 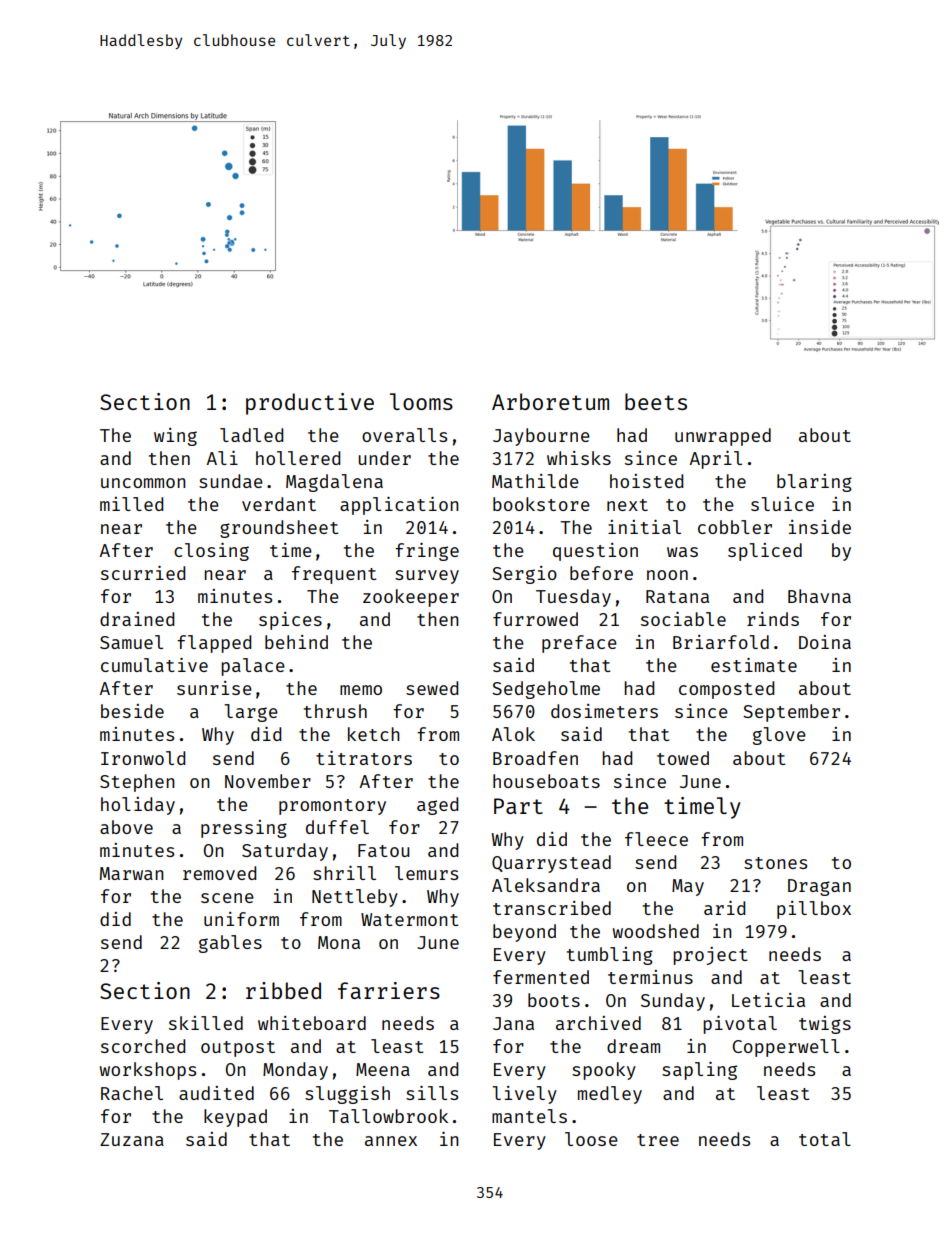 What do you see at coordinates (775, 863) in the screenshot?
I see `stones` at bounding box center [775, 863].
